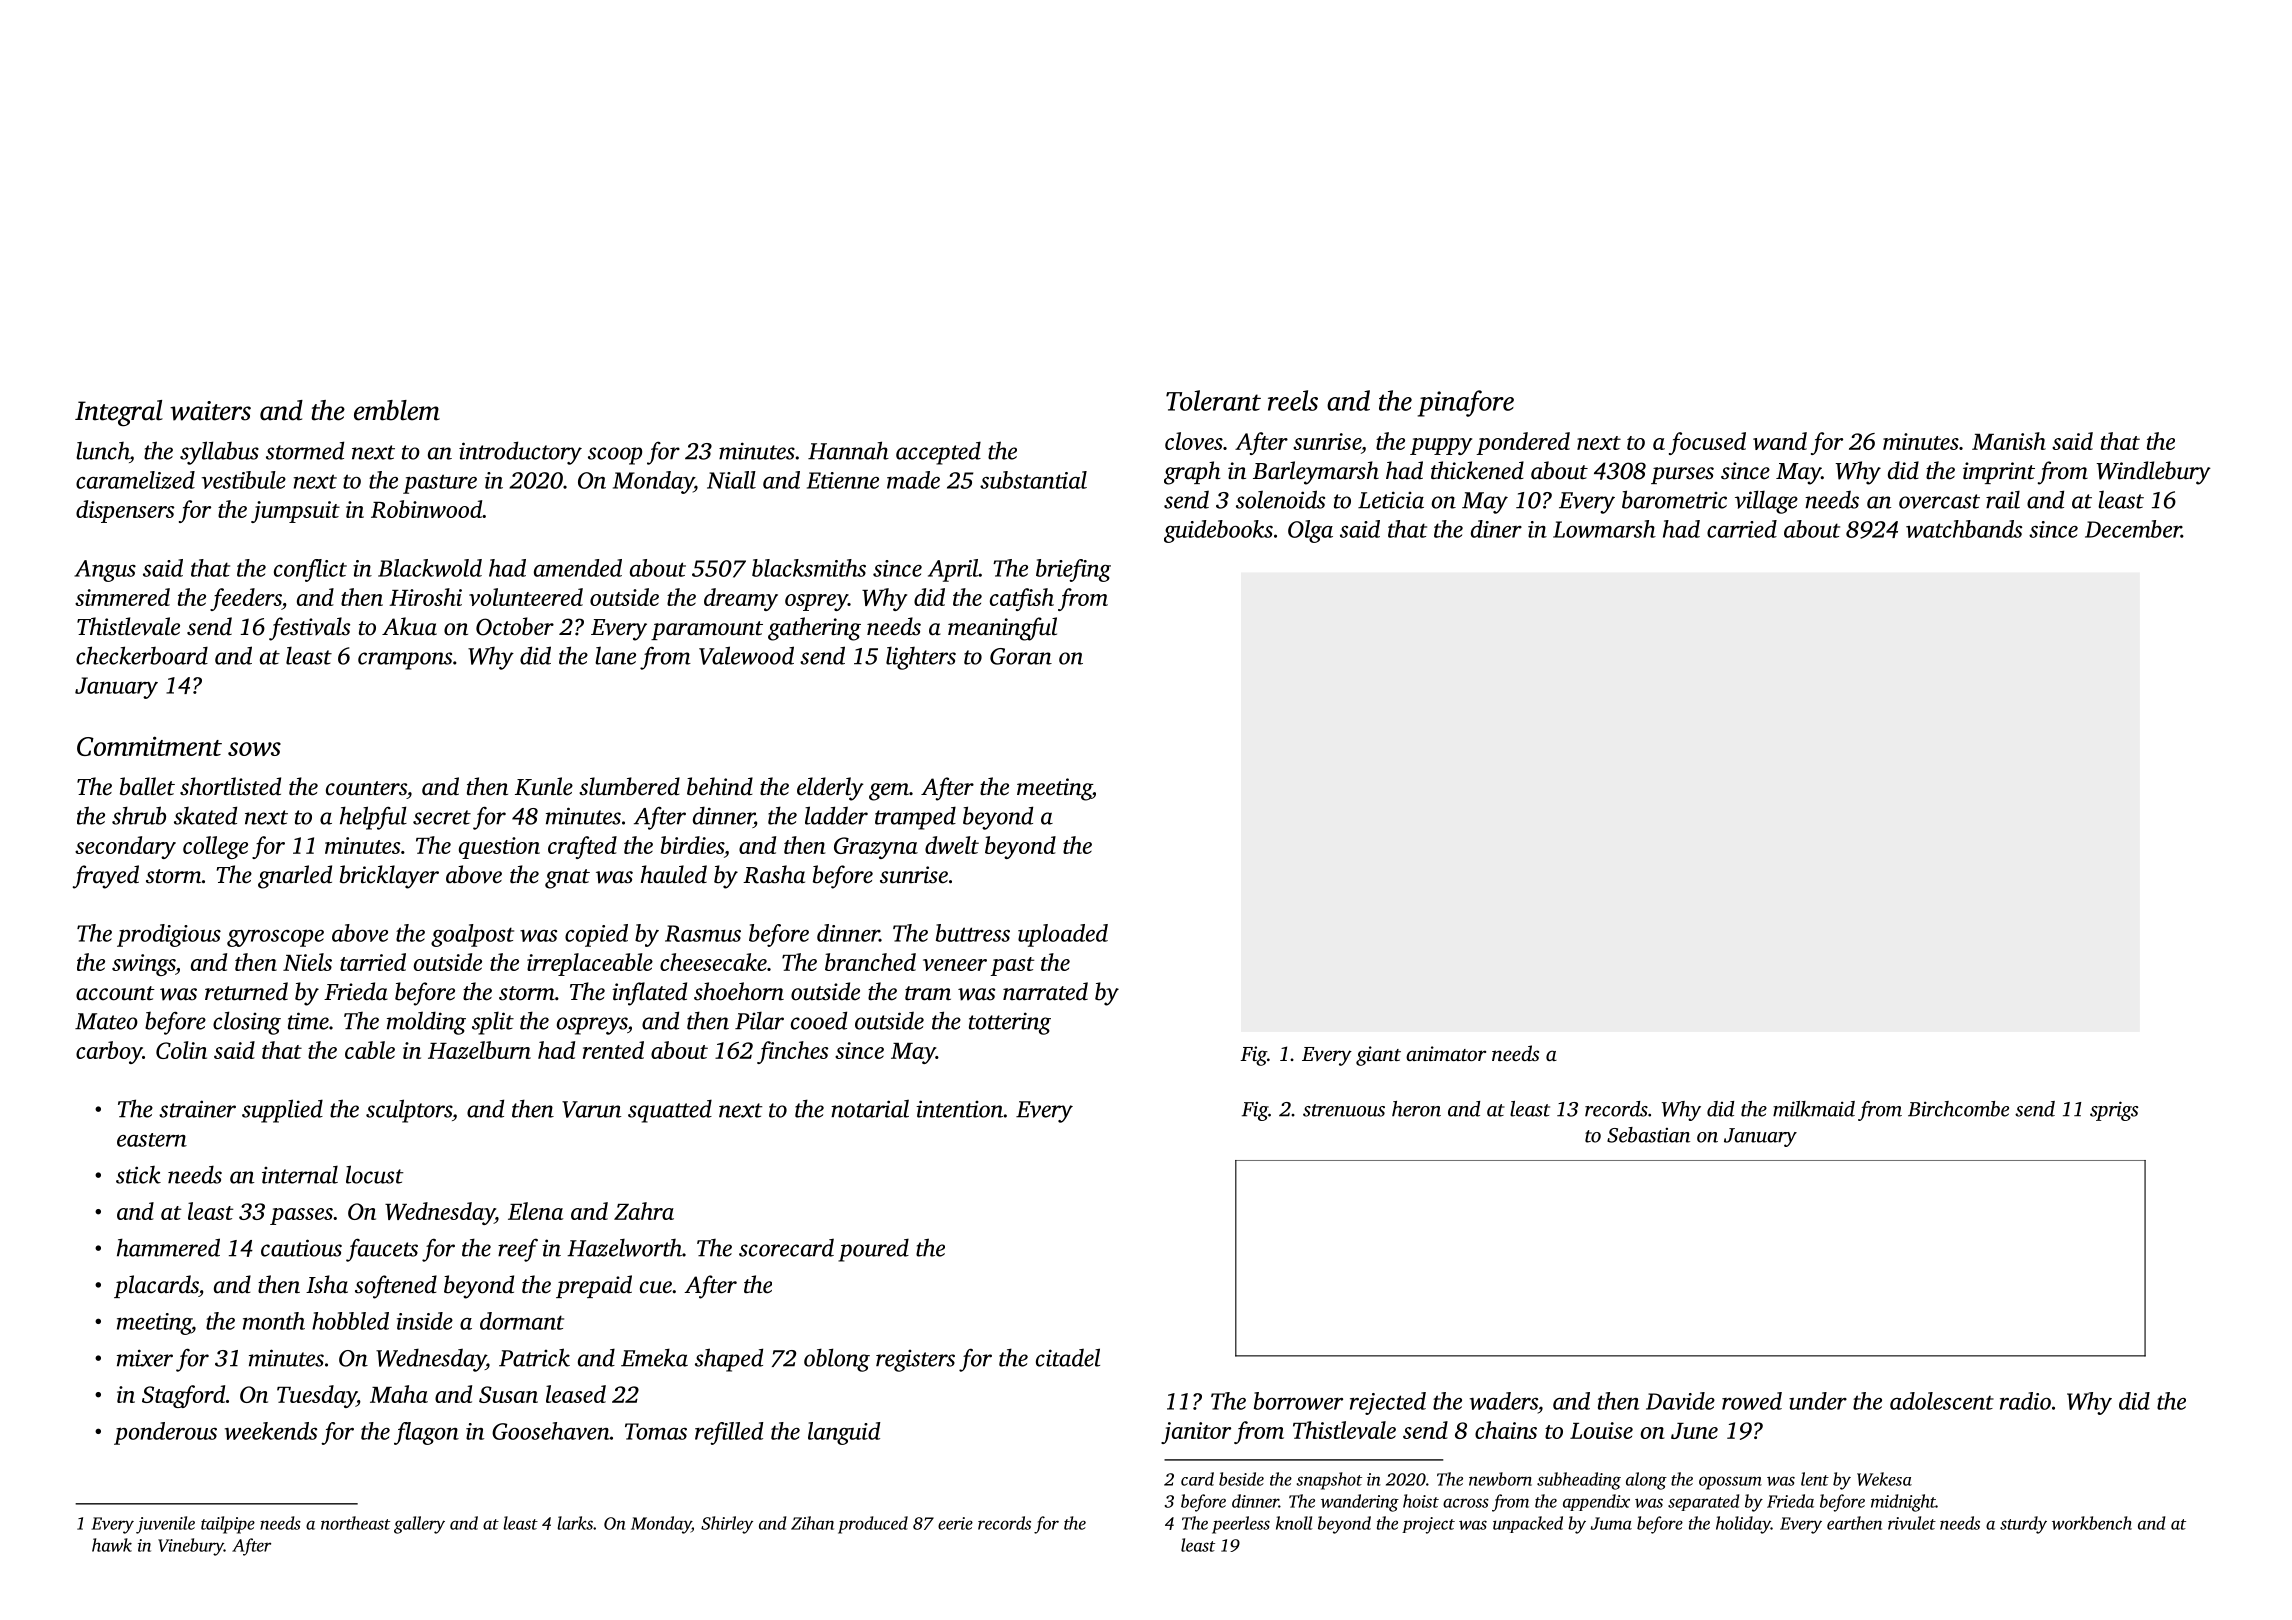  Describe the element at coordinates (1466, 403) in the page. I see `pinafore` at that location.
